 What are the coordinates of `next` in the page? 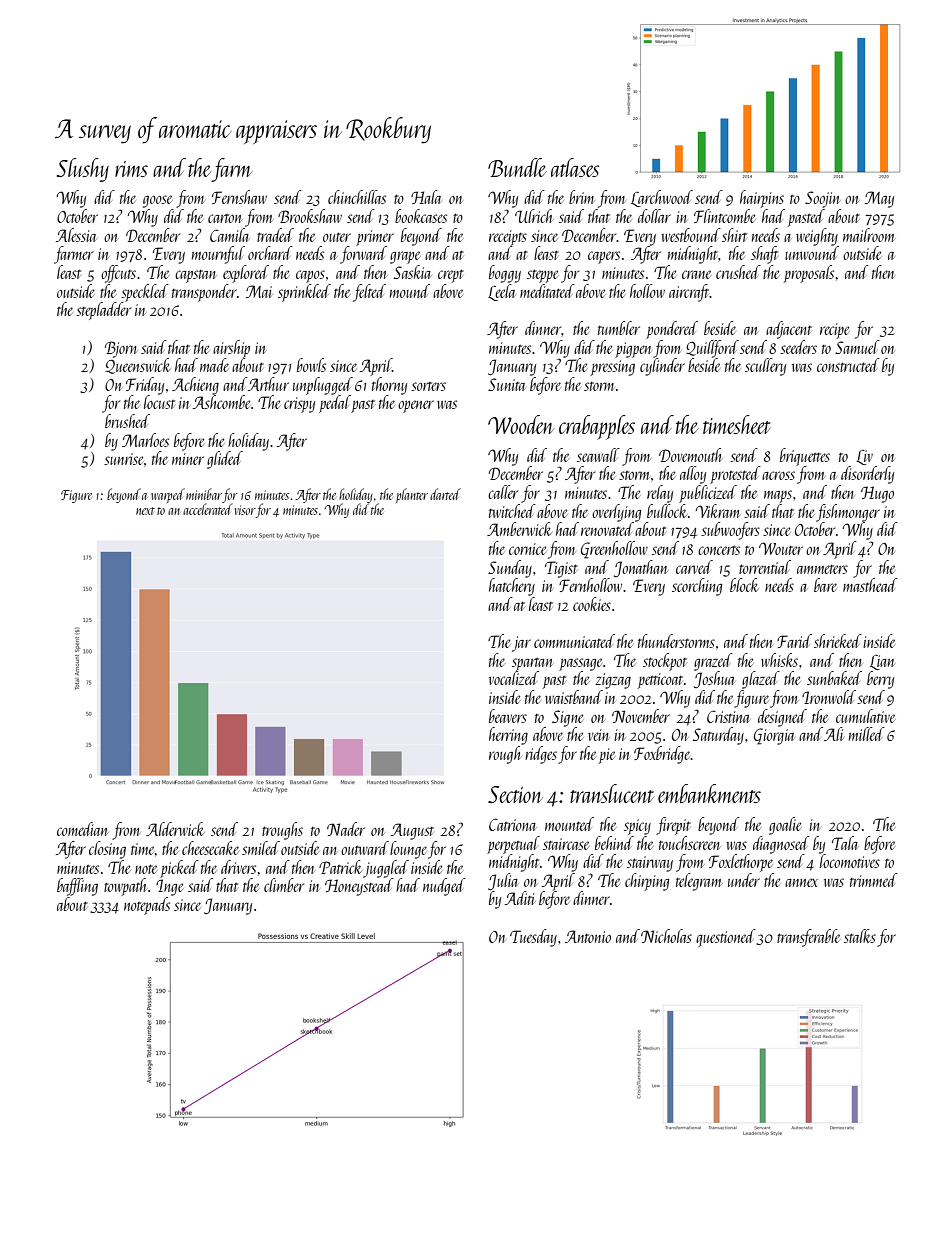 It's located at (145, 511).
